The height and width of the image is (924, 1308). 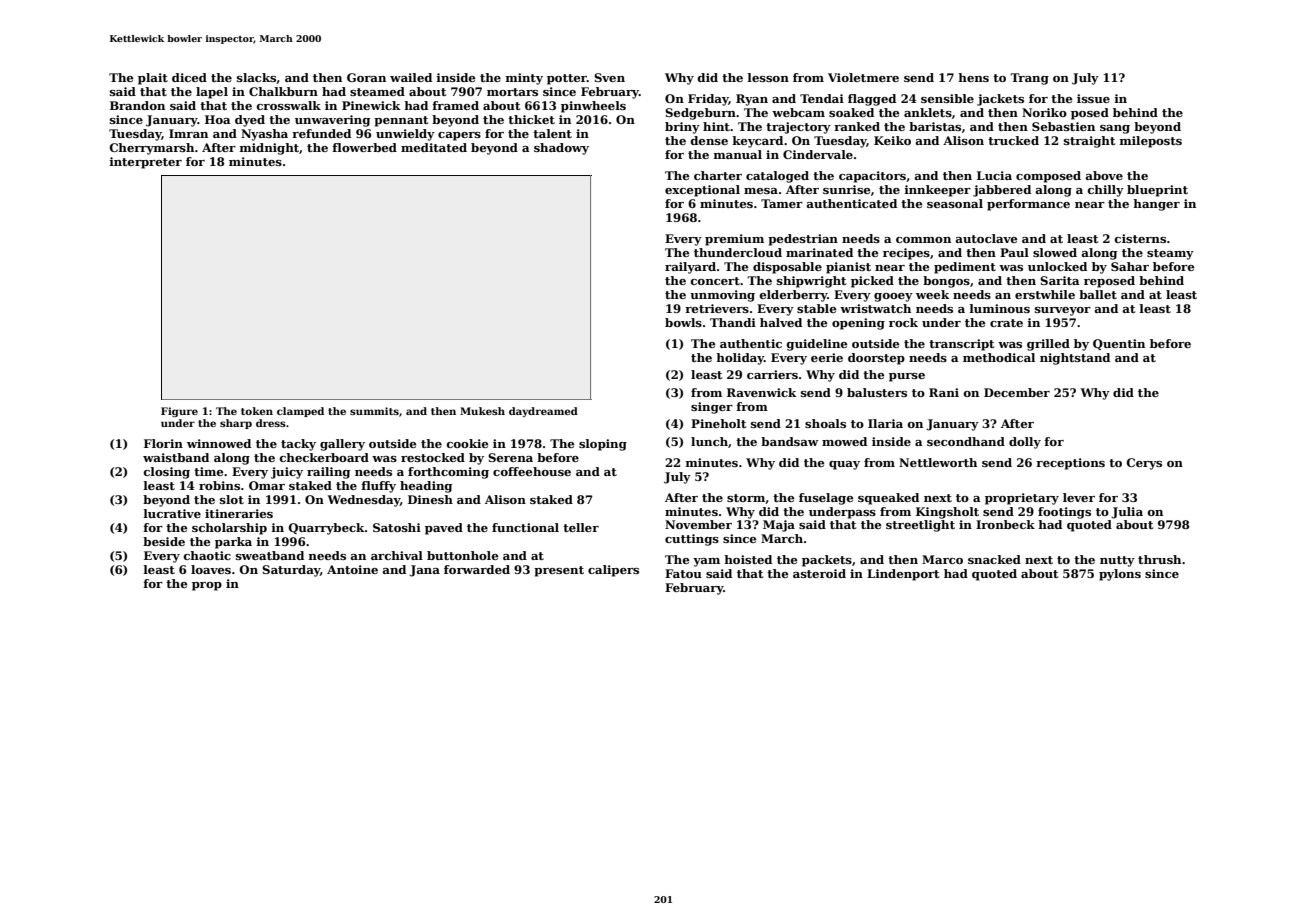 What do you see at coordinates (189, 77) in the image?
I see `diced` at bounding box center [189, 77].
